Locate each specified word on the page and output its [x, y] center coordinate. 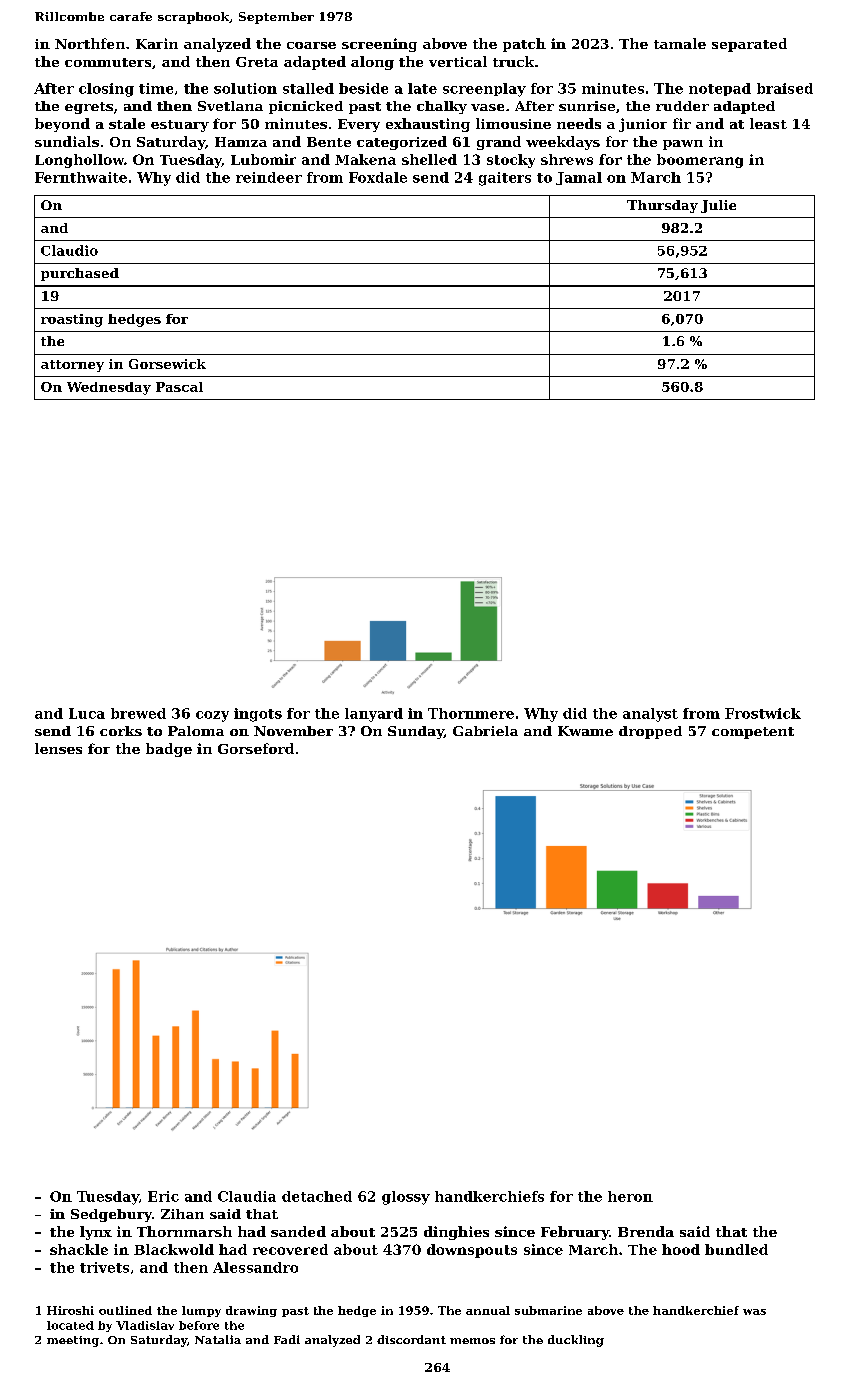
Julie [718, 206]
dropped [650, 732]
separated [749, 45]
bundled [736, 1249]
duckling [576, 1341]
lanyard [374, 715]
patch [524, 45]
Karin [157, 43]
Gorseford [256, 748]
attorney [72, 366]
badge [169, 750]
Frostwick [763, 713]
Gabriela [485, 731]
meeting [73, 1341]
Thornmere [471, 713]
